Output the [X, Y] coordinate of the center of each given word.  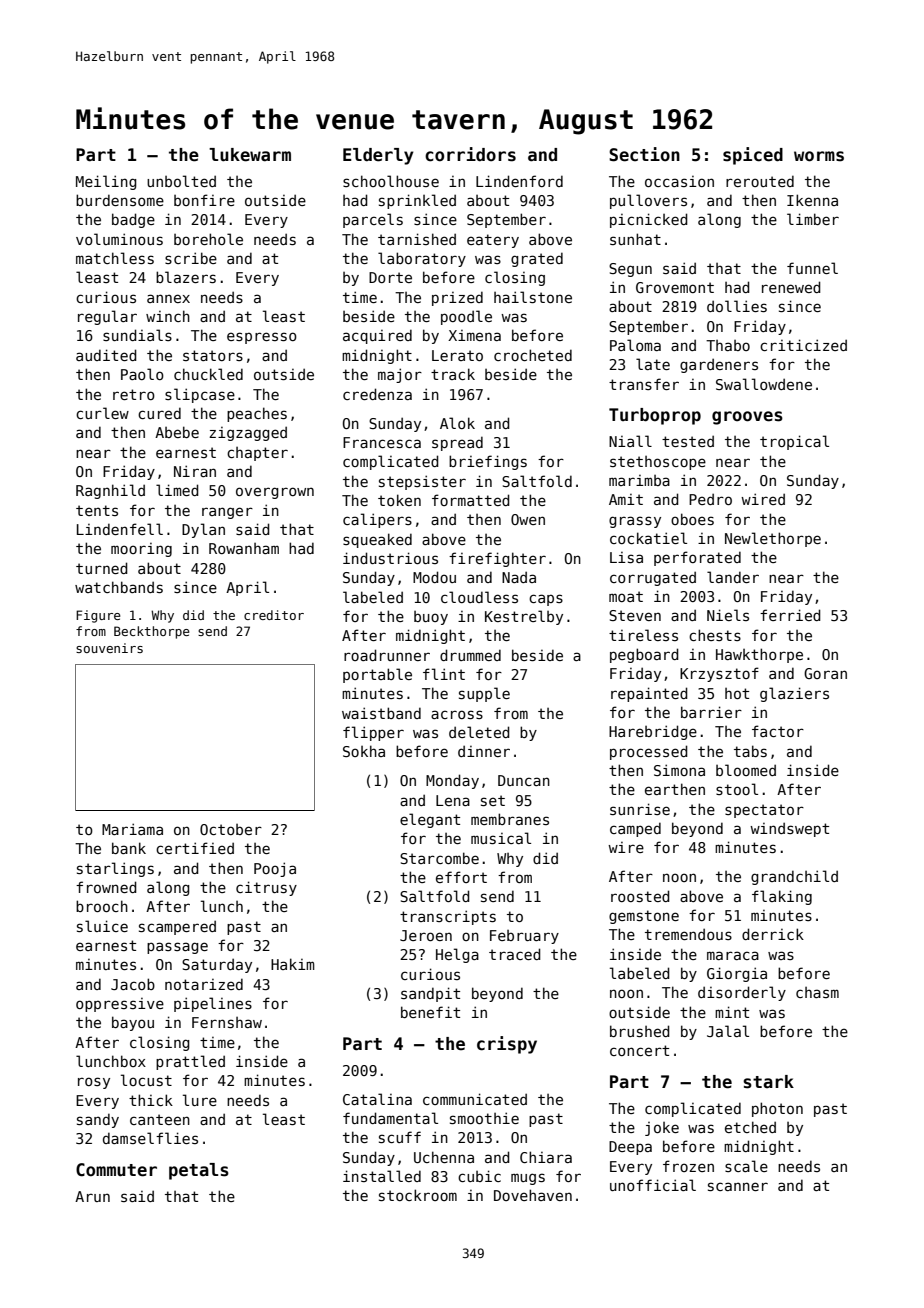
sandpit [430, 994]
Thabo [728, 345]
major [400, 375]
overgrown [275, 493]
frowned [106, 887]
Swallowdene [764, 384]
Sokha [364, 751]
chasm [817, 992]
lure [200, 1100]
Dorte [390, 277]
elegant [430, 820]
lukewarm [250, 155]
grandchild [794, 877]
